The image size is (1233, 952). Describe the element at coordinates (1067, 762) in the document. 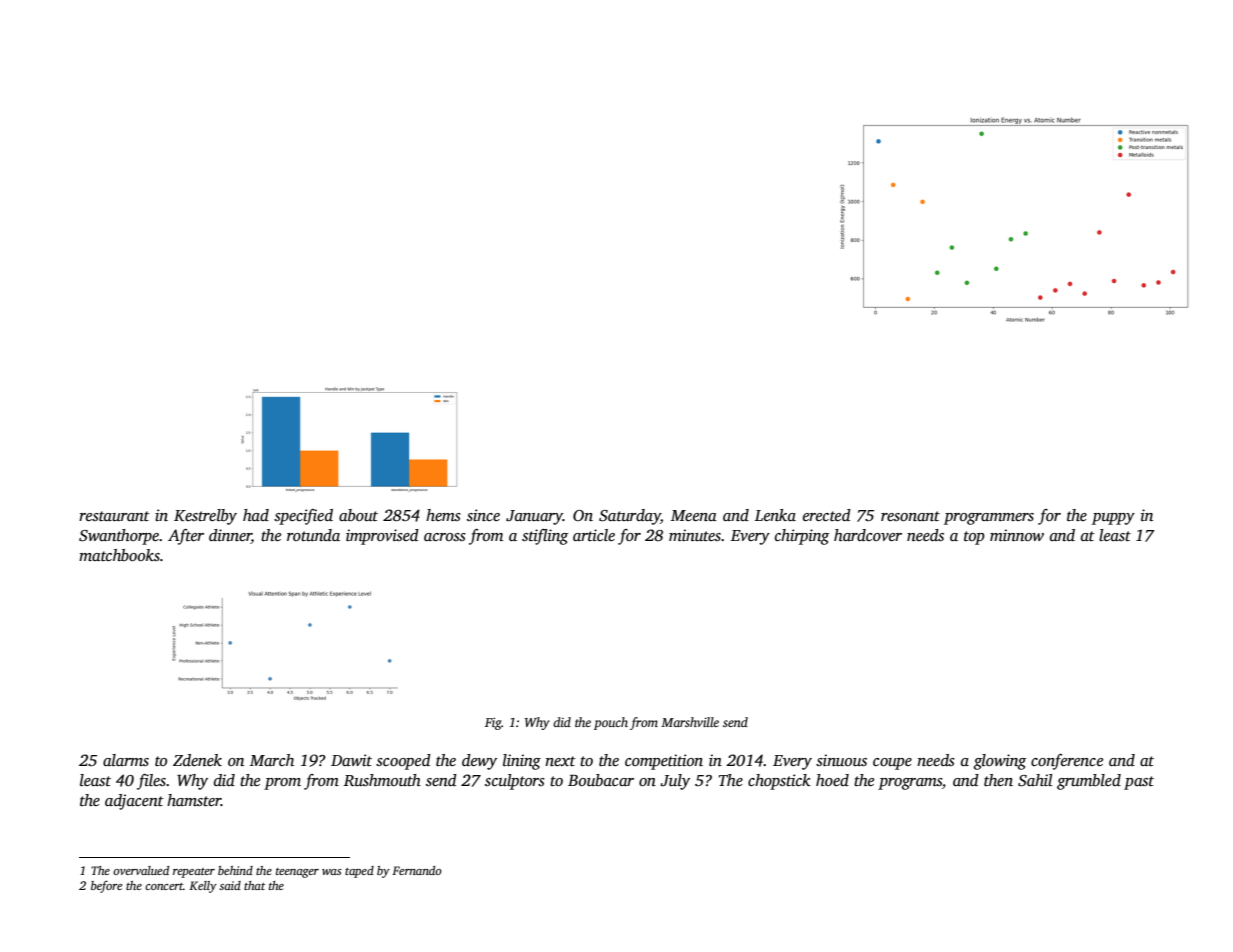

I see `conference` at that location.
